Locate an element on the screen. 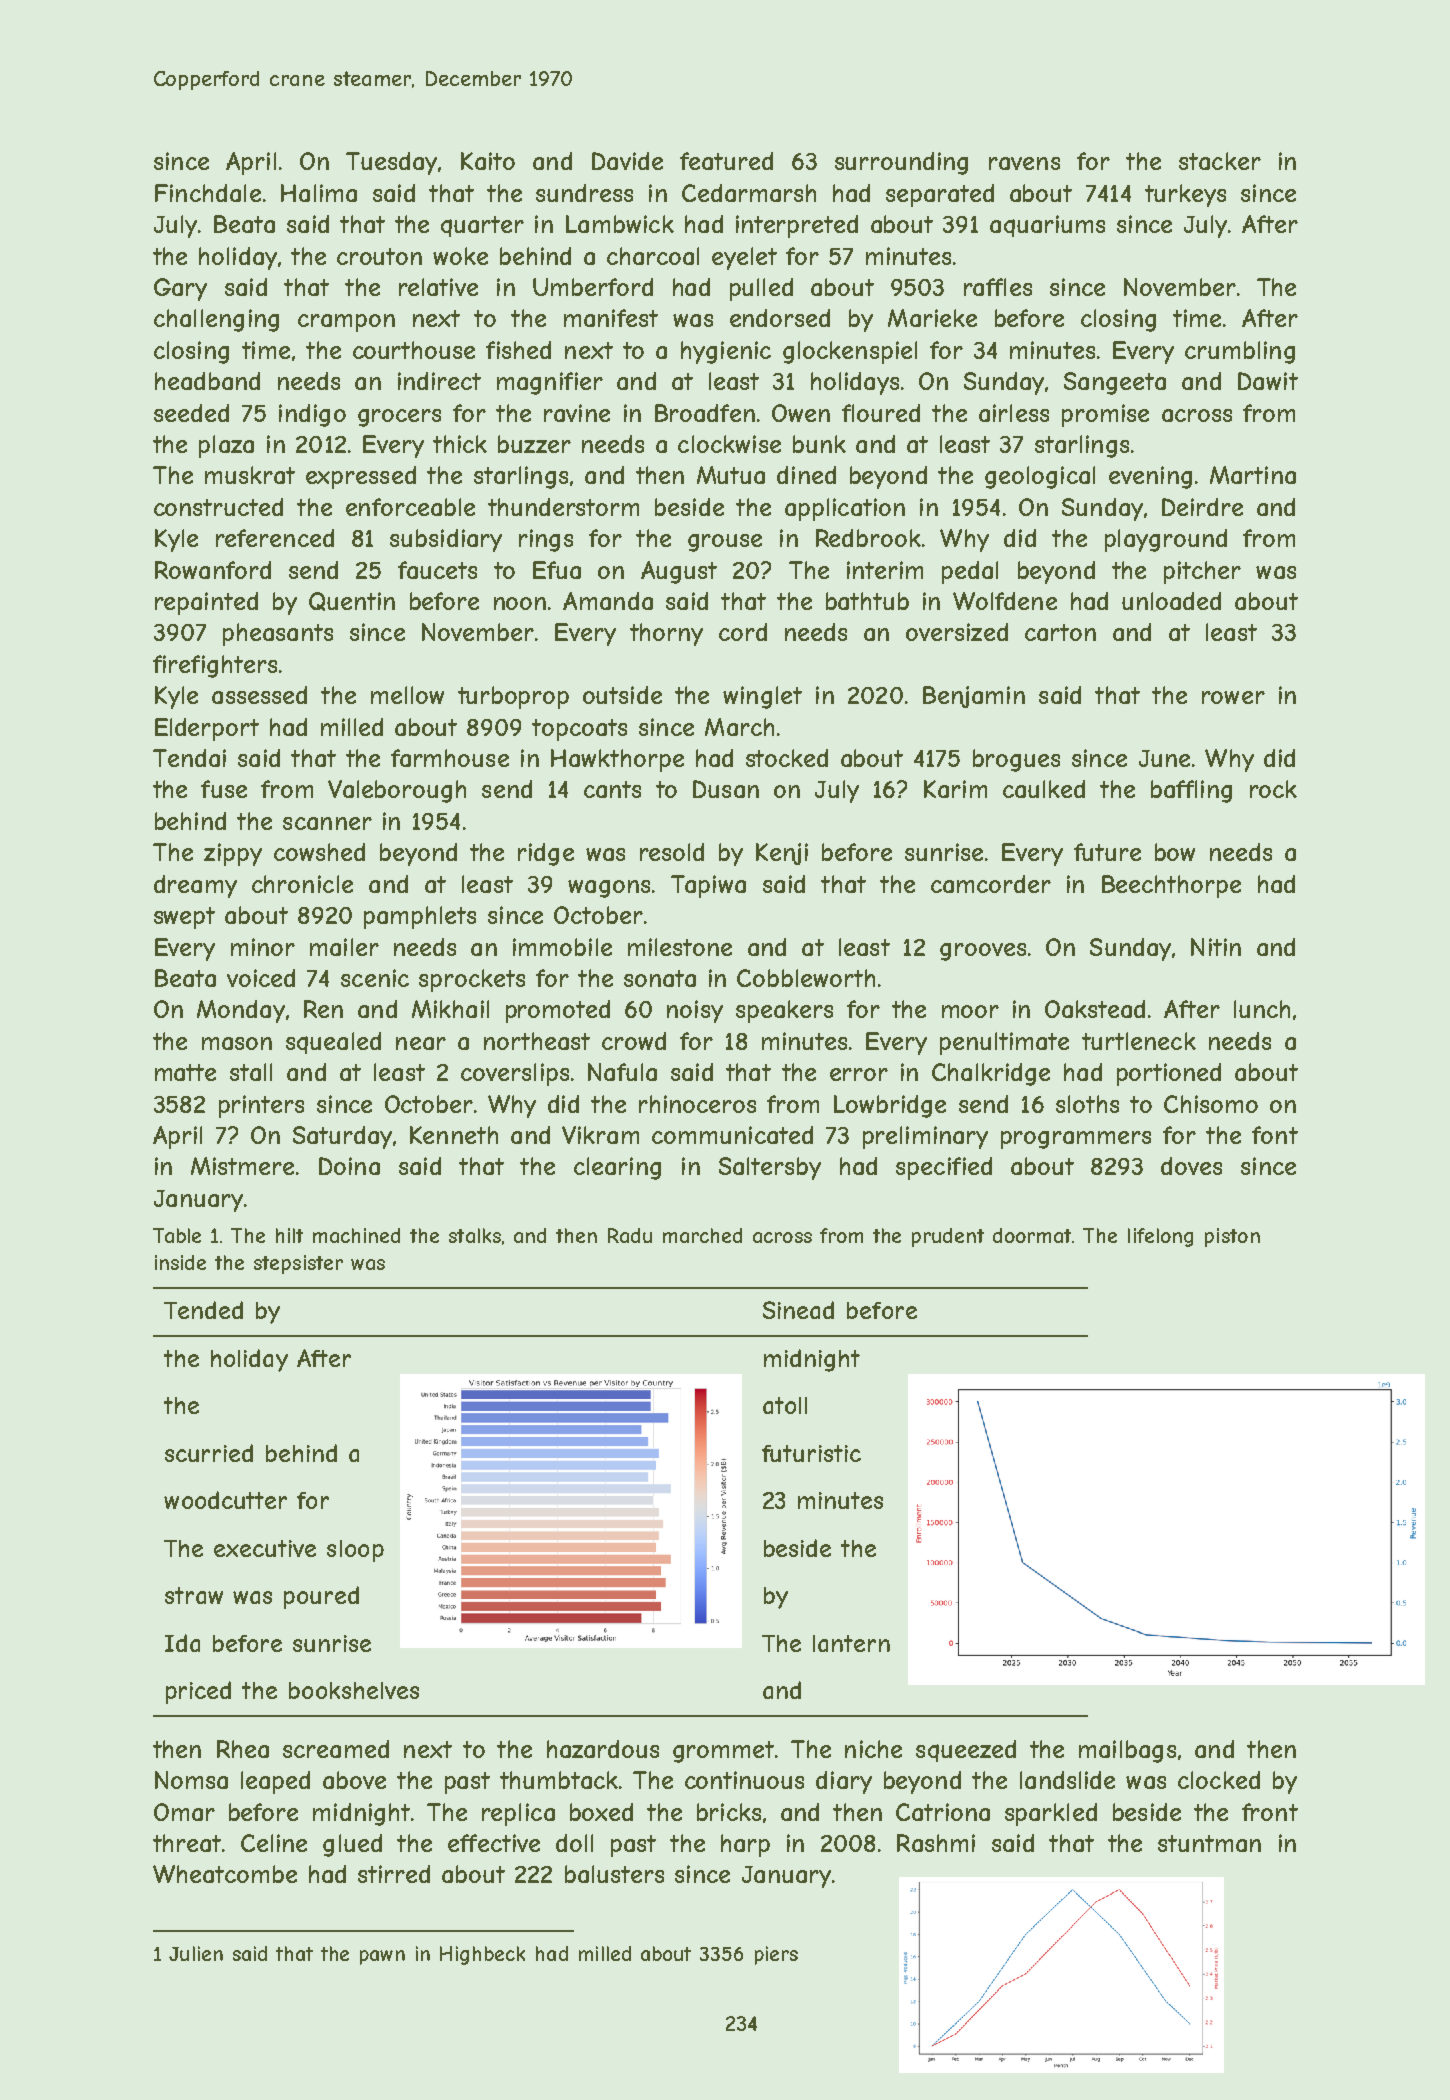  atoll is located at coordinates (785, 1405).
